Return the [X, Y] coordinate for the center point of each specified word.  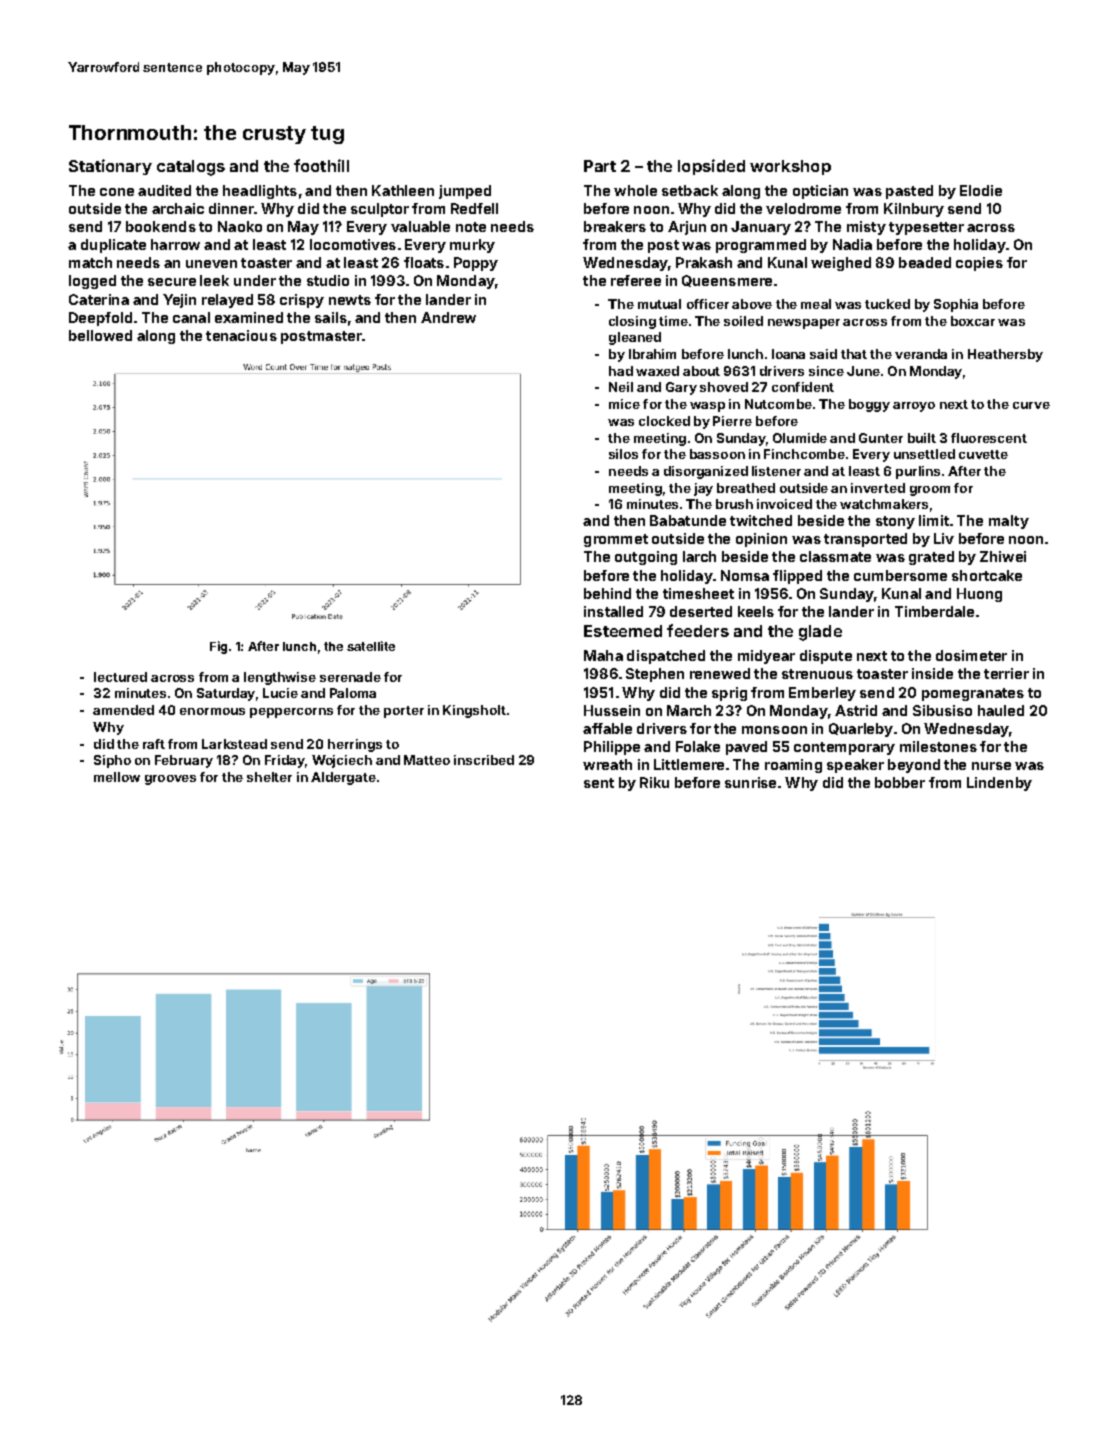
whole [635, 190]
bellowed [100, 335]
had [621, 371]
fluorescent [989, 438]
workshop [790, 167]
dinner [231, 208]
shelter [269, 777]
